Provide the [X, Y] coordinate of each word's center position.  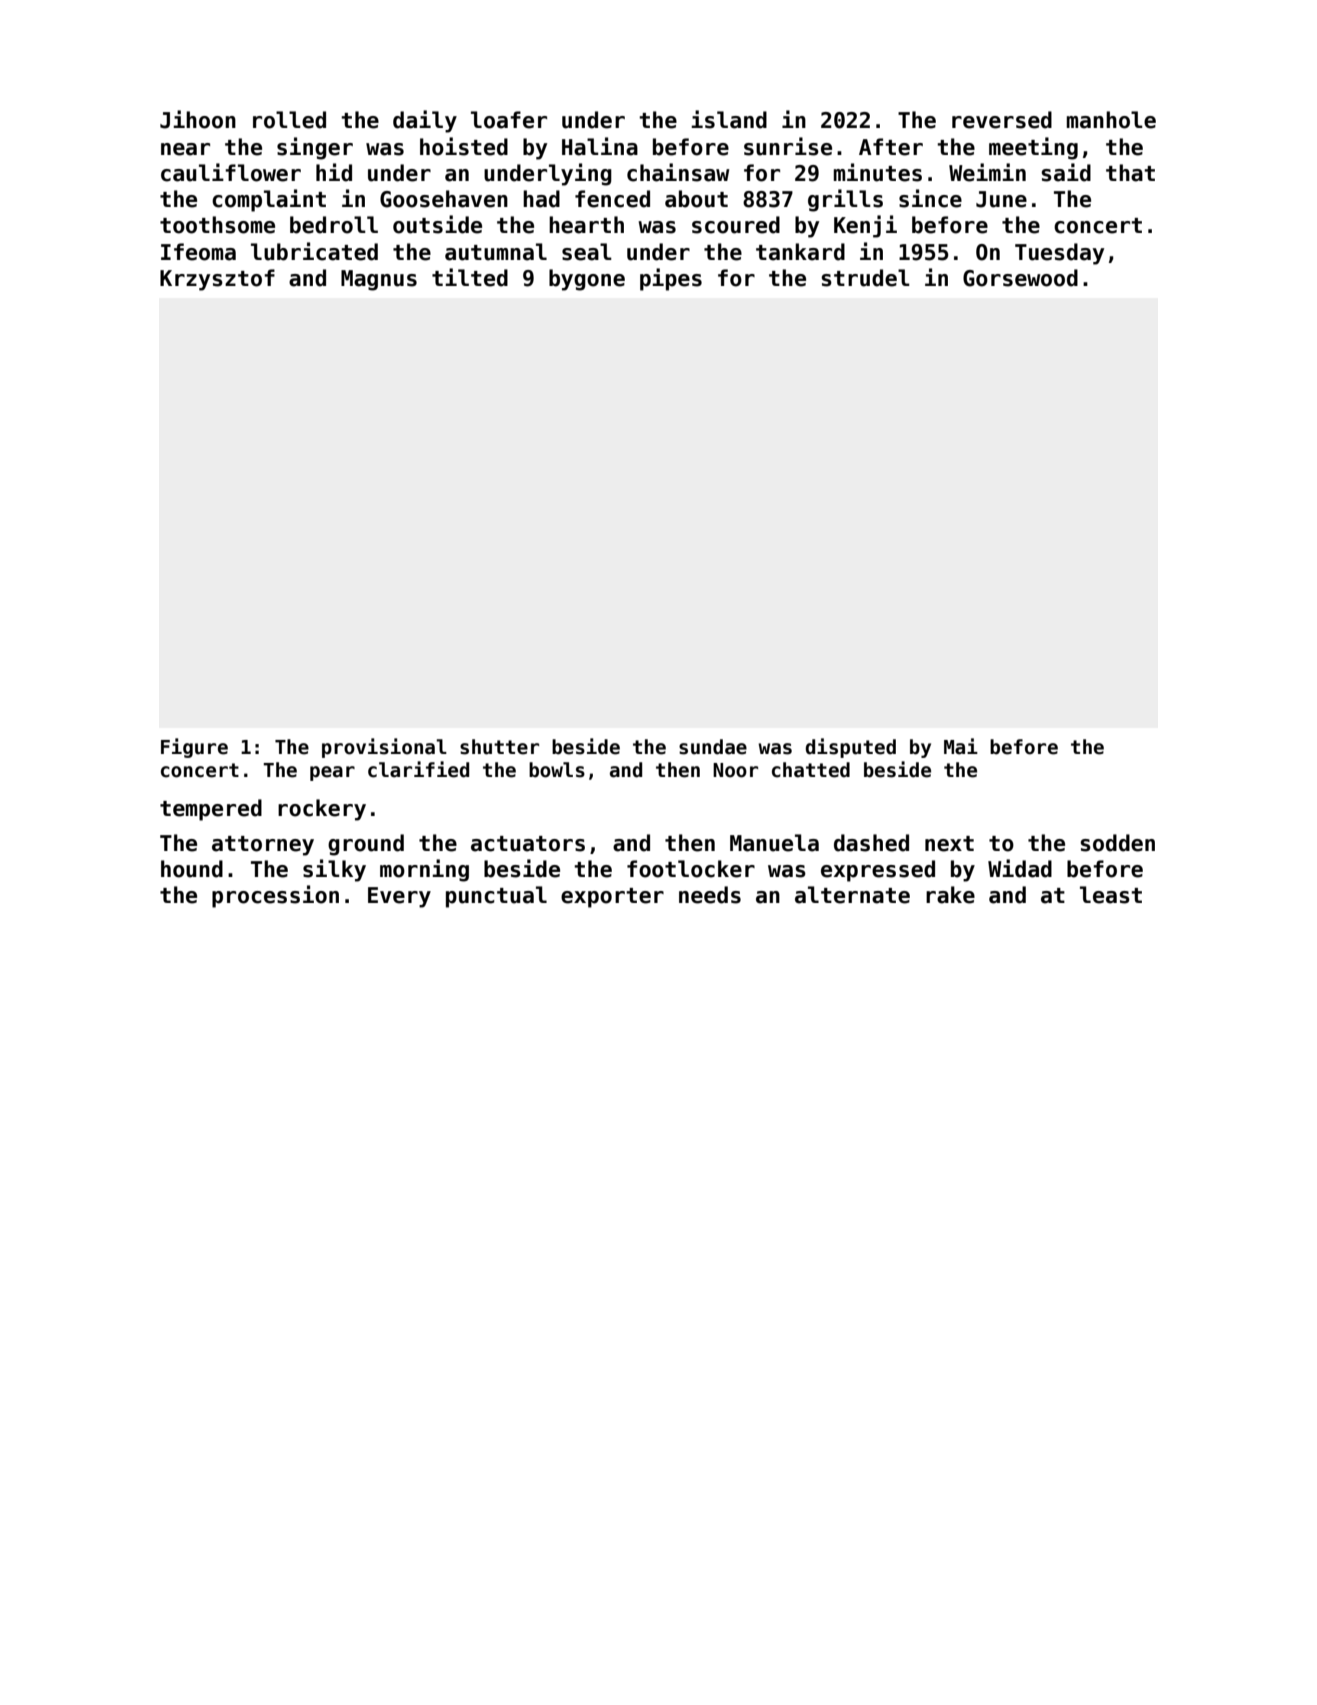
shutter [499, 747]
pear [332, 773]
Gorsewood [1020, 278]
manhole [1111, 120]
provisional [384, 748]
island [729, 119]
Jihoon [198, 119]
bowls [557, 770]
